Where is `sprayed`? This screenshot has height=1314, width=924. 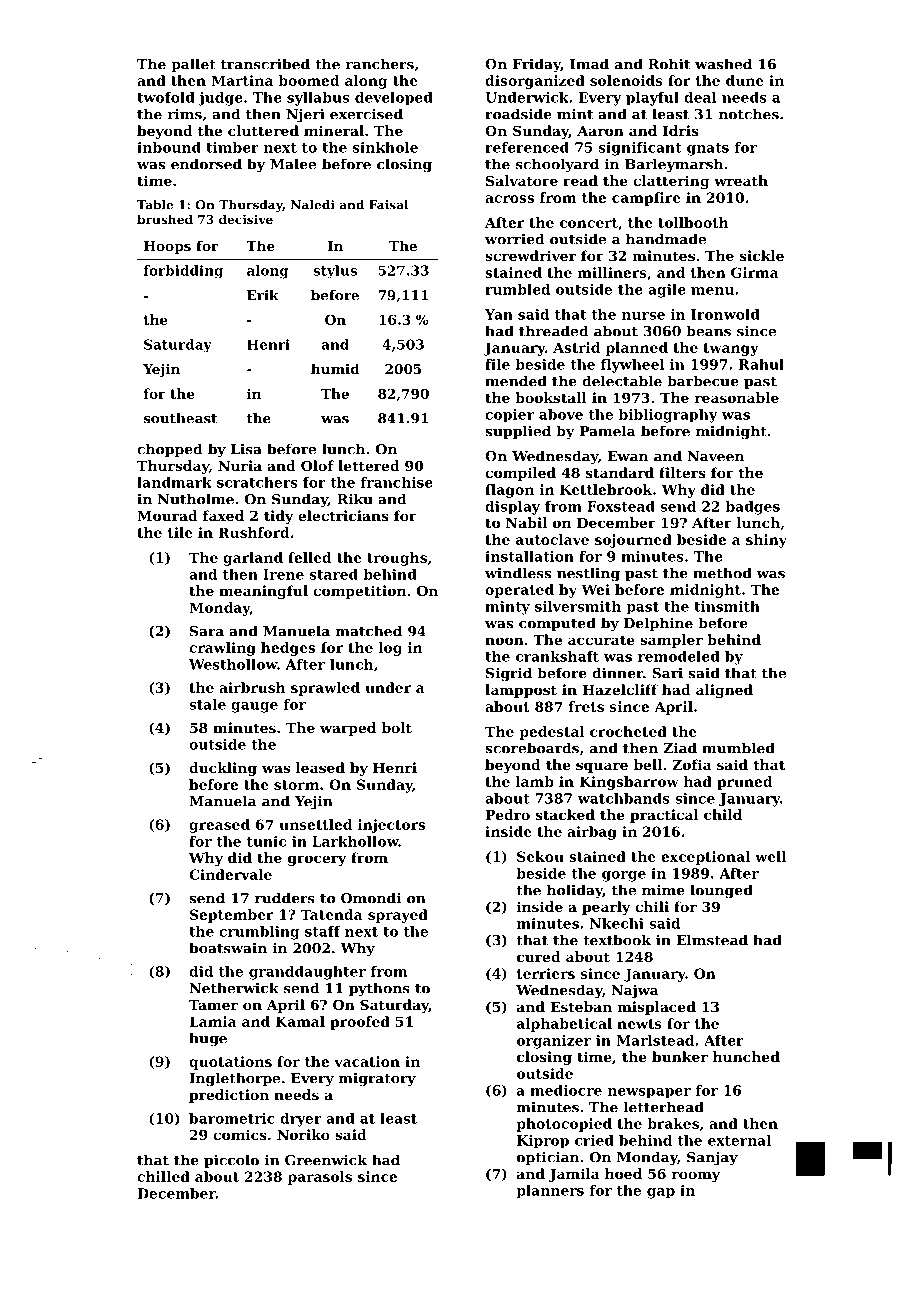 sprayed is located at coordinates (398, 916).
